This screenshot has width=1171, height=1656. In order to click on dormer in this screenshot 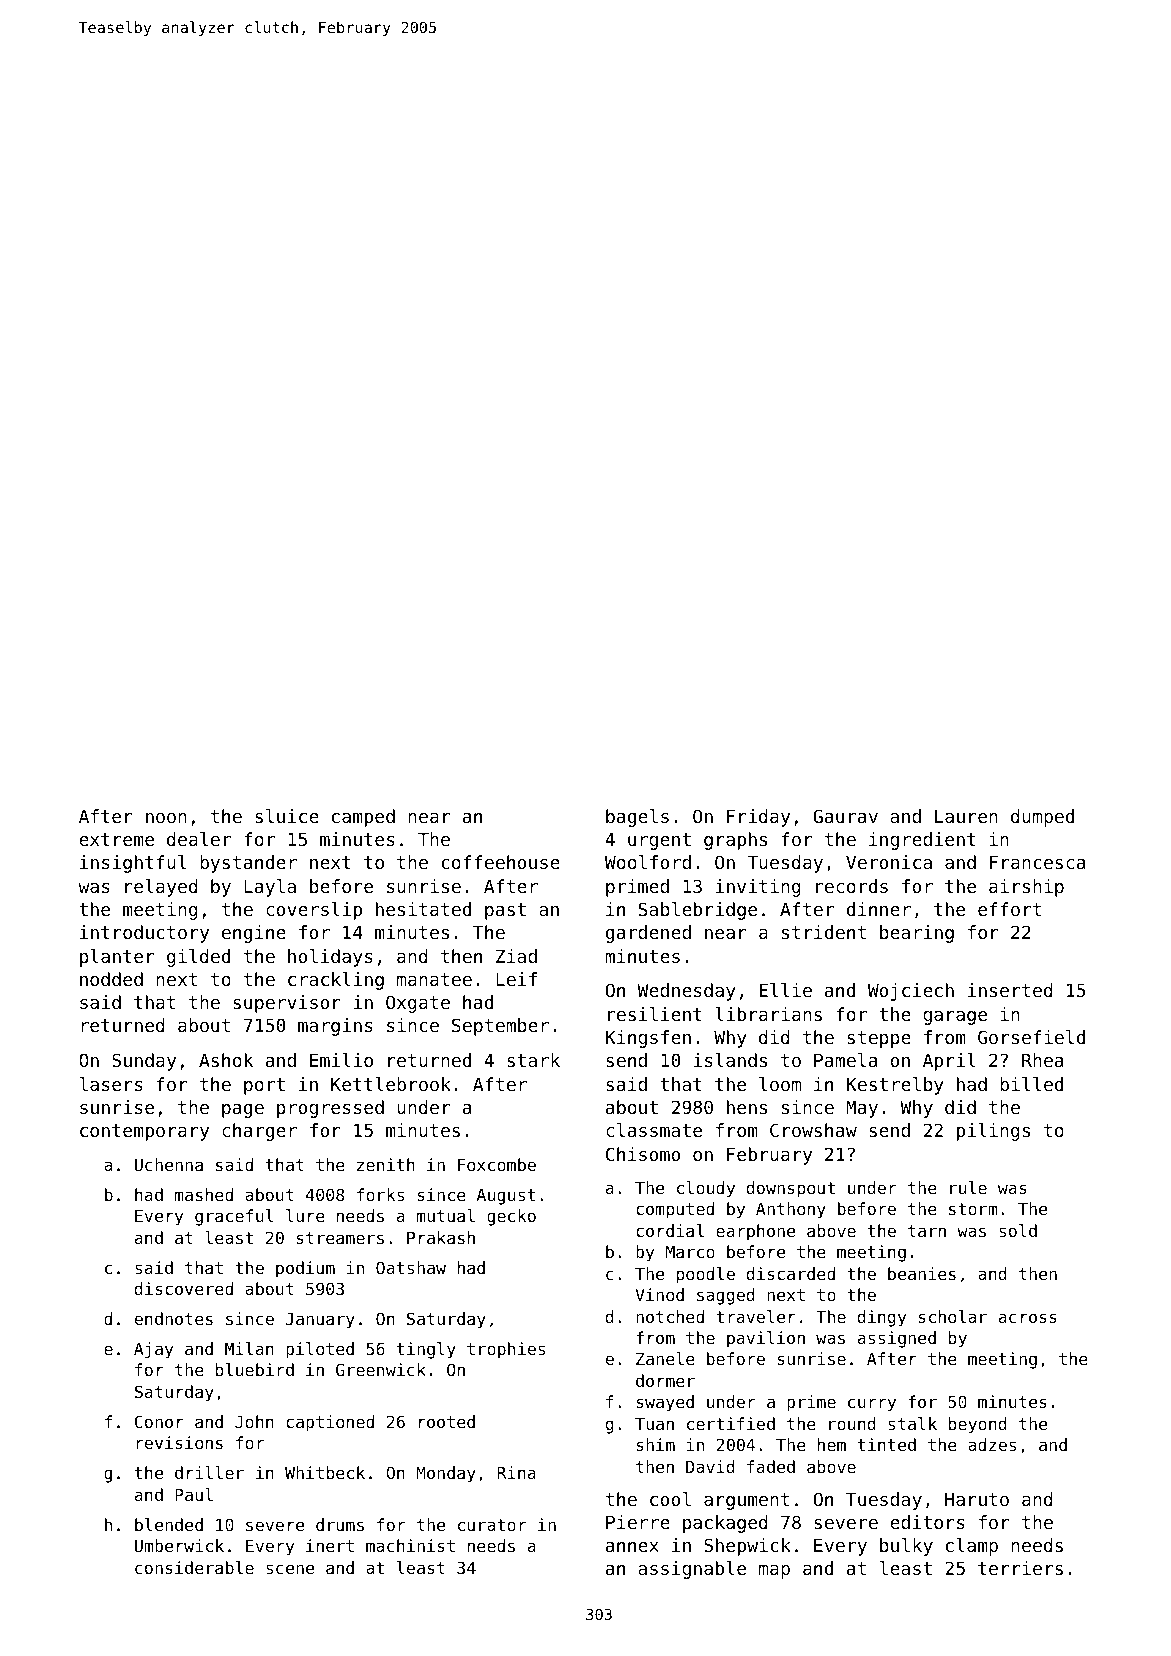, I will do `click(665, 1380)`.
